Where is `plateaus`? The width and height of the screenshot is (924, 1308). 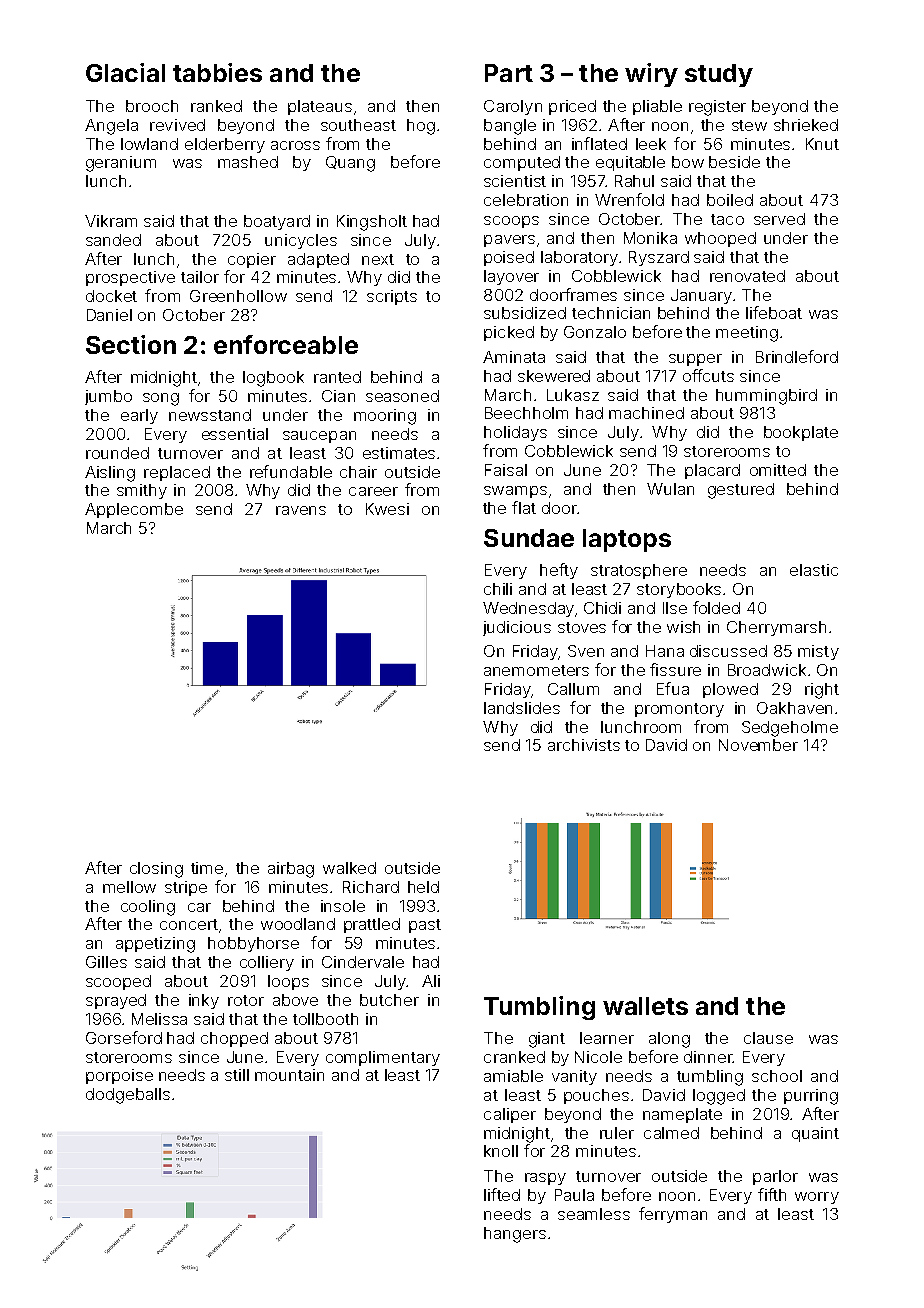 plateaus is located at coordinates (320, 107).
